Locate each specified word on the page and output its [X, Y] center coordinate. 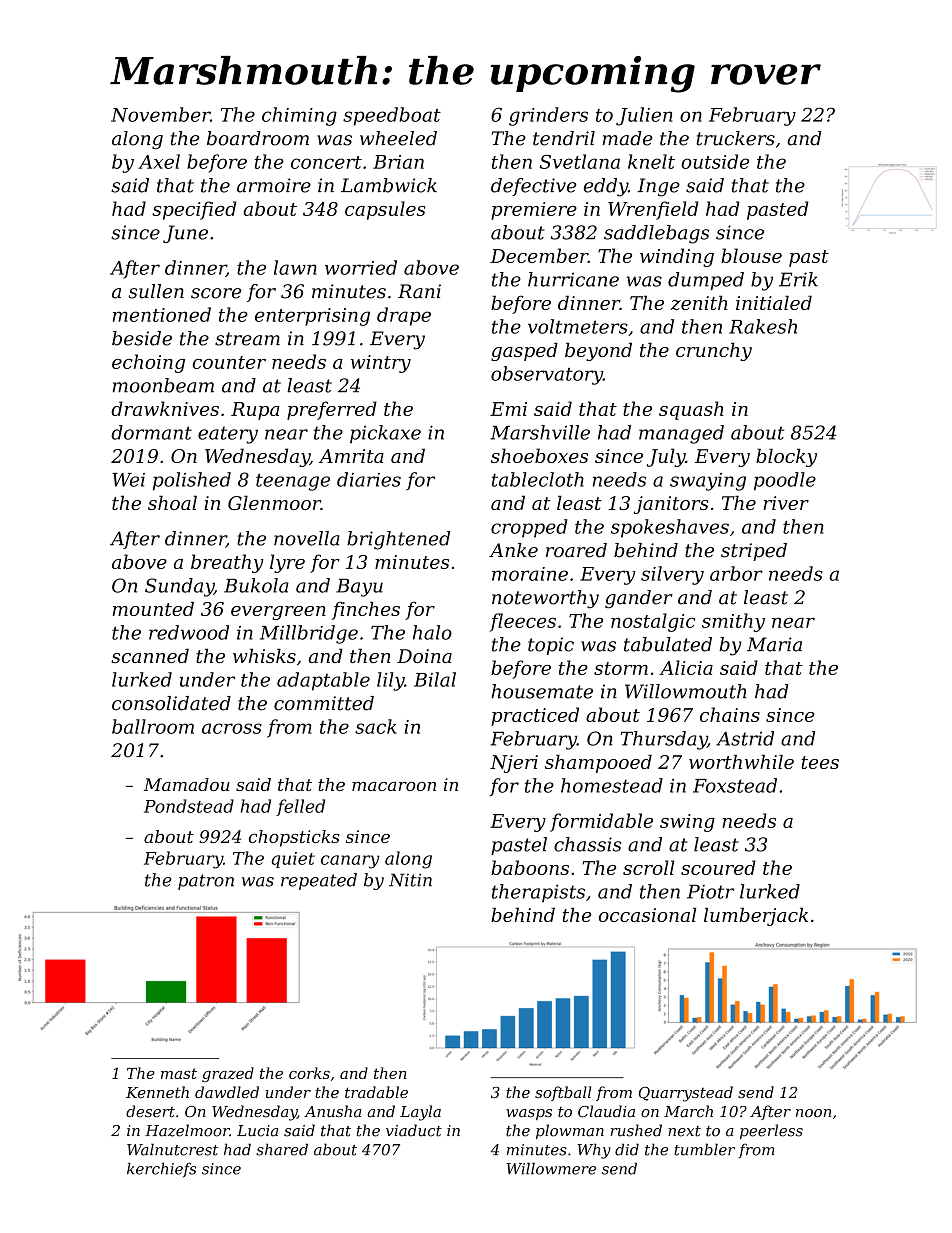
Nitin [410, 880]
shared [282, 1149]
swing [687, 823]
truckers [735, 138]
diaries [369, 479]
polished [192, 481]
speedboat [392, 116]
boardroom [258, 138]
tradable [376, 1092]
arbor [736, 573]
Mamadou [187, 784]
